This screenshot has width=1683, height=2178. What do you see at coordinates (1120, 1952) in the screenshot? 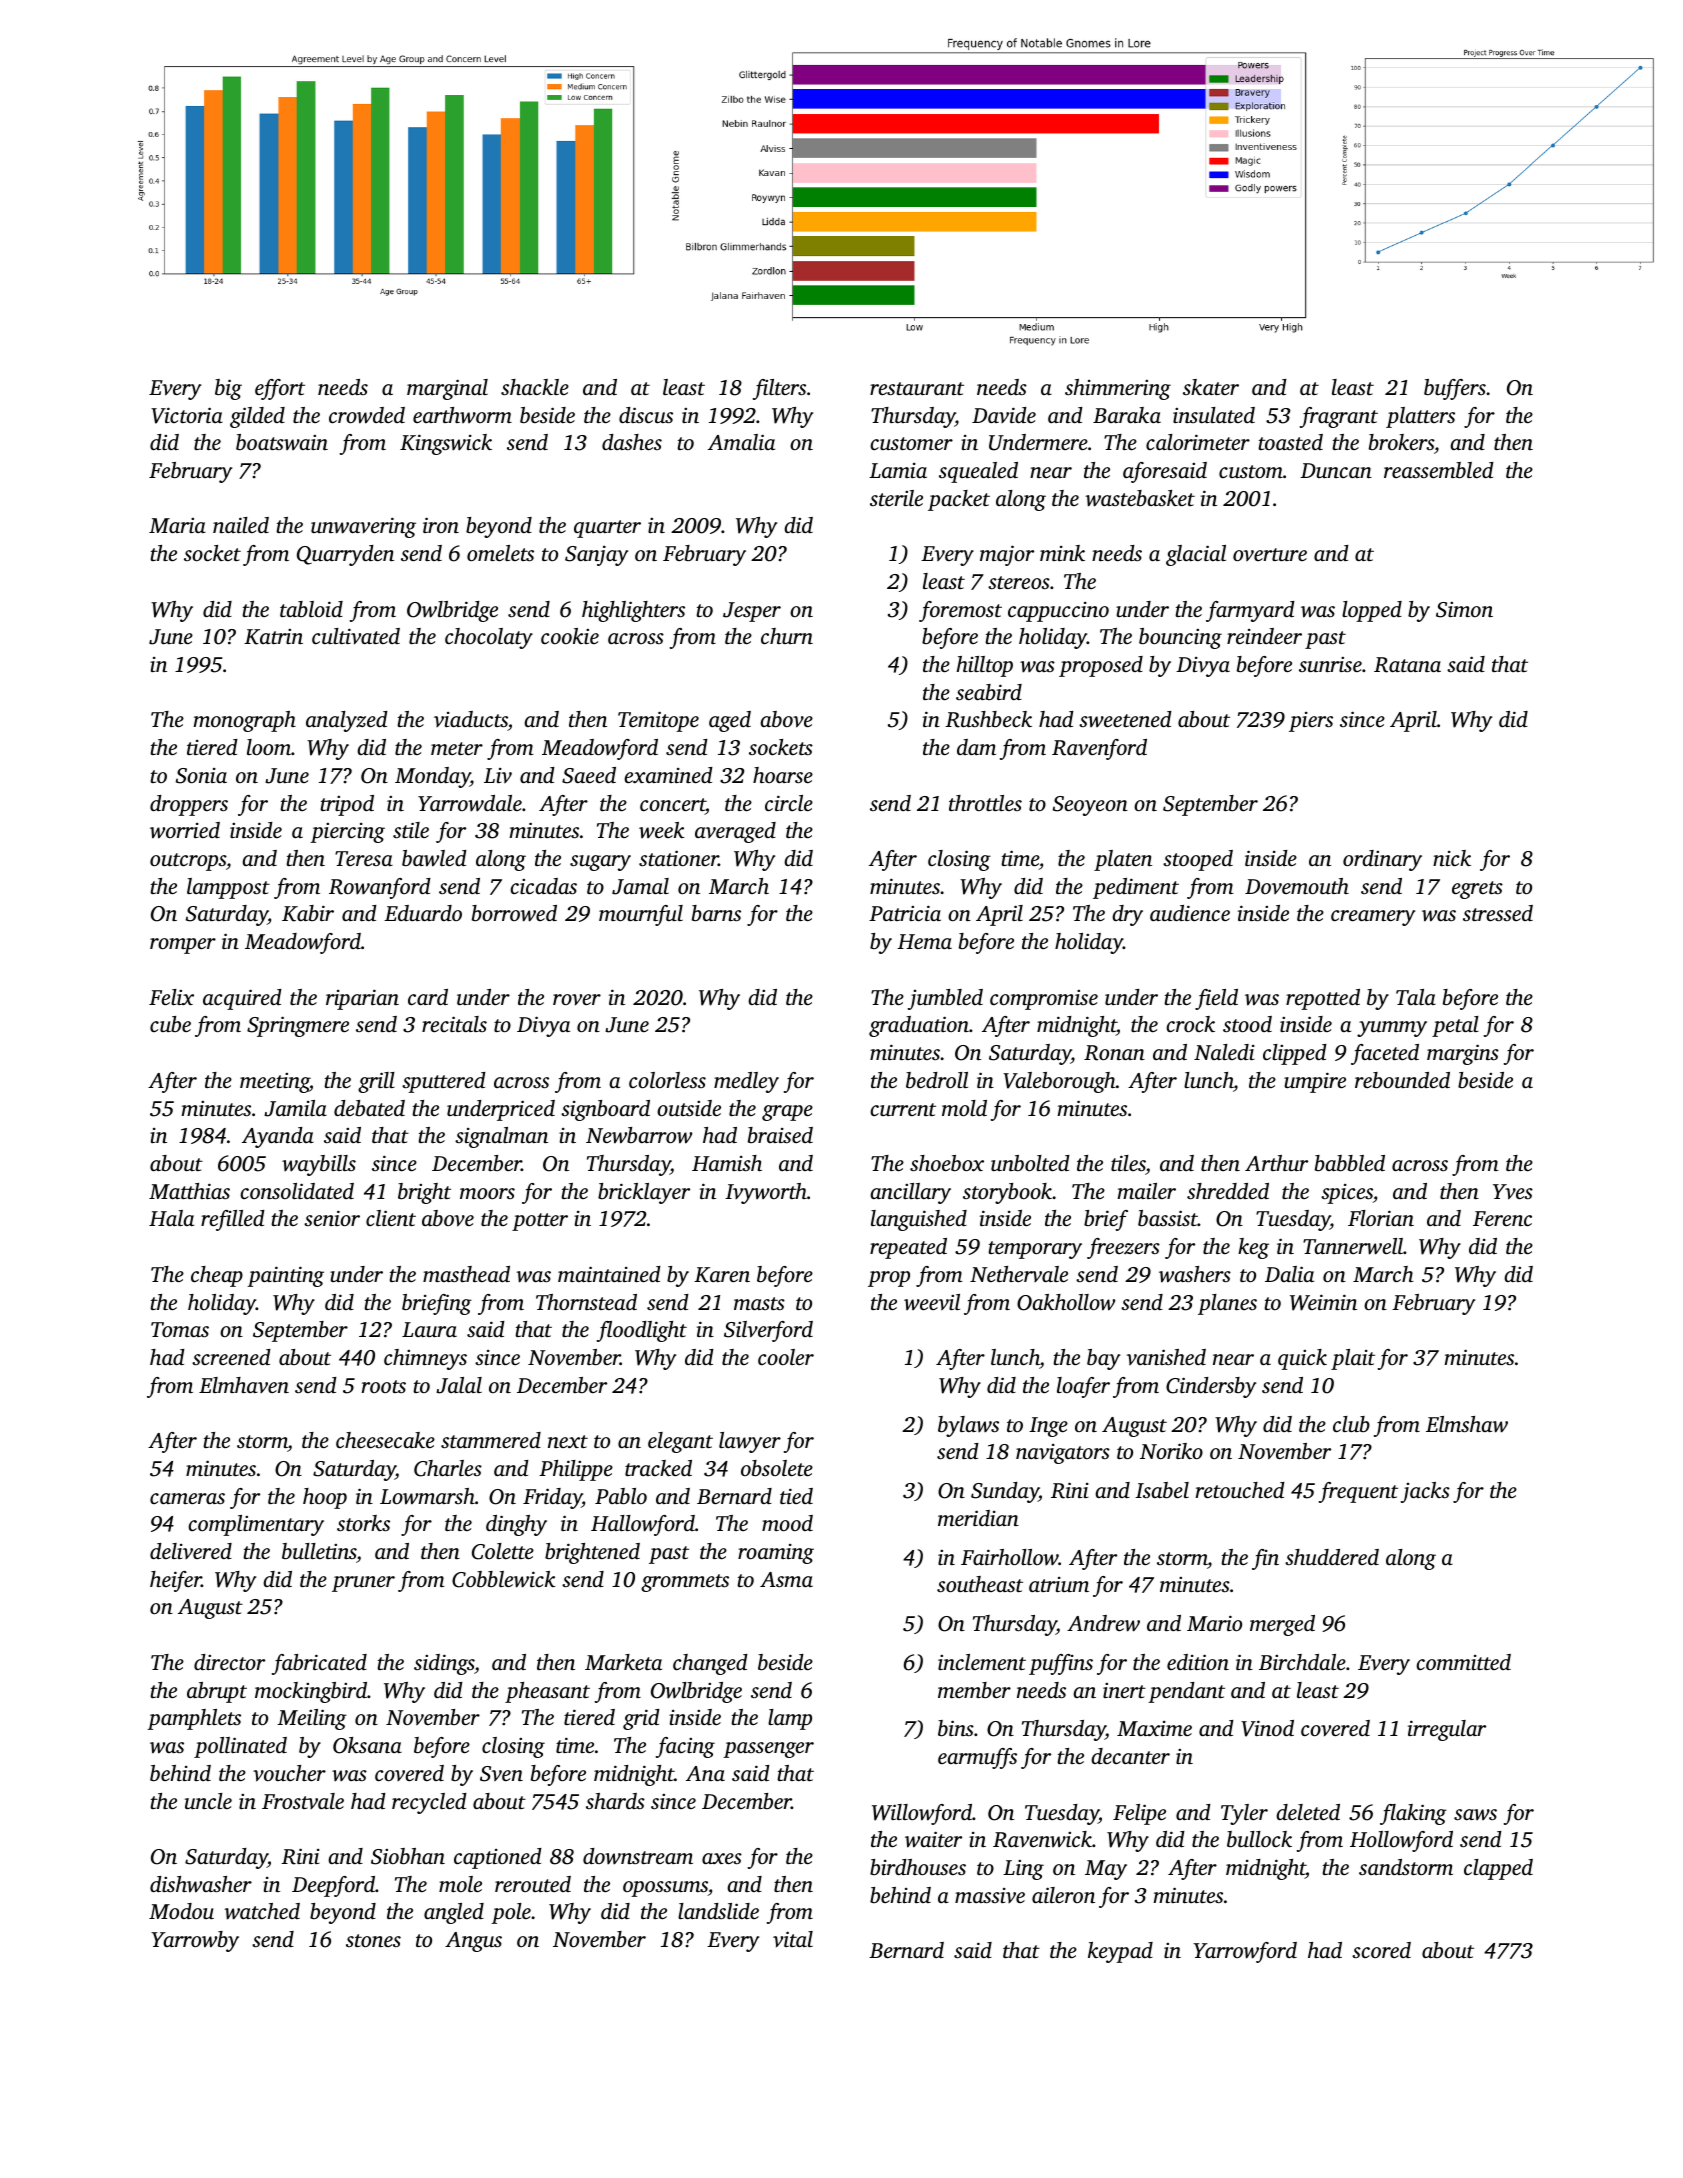
I see `keypad` at bounding box center [1120, 1952].
